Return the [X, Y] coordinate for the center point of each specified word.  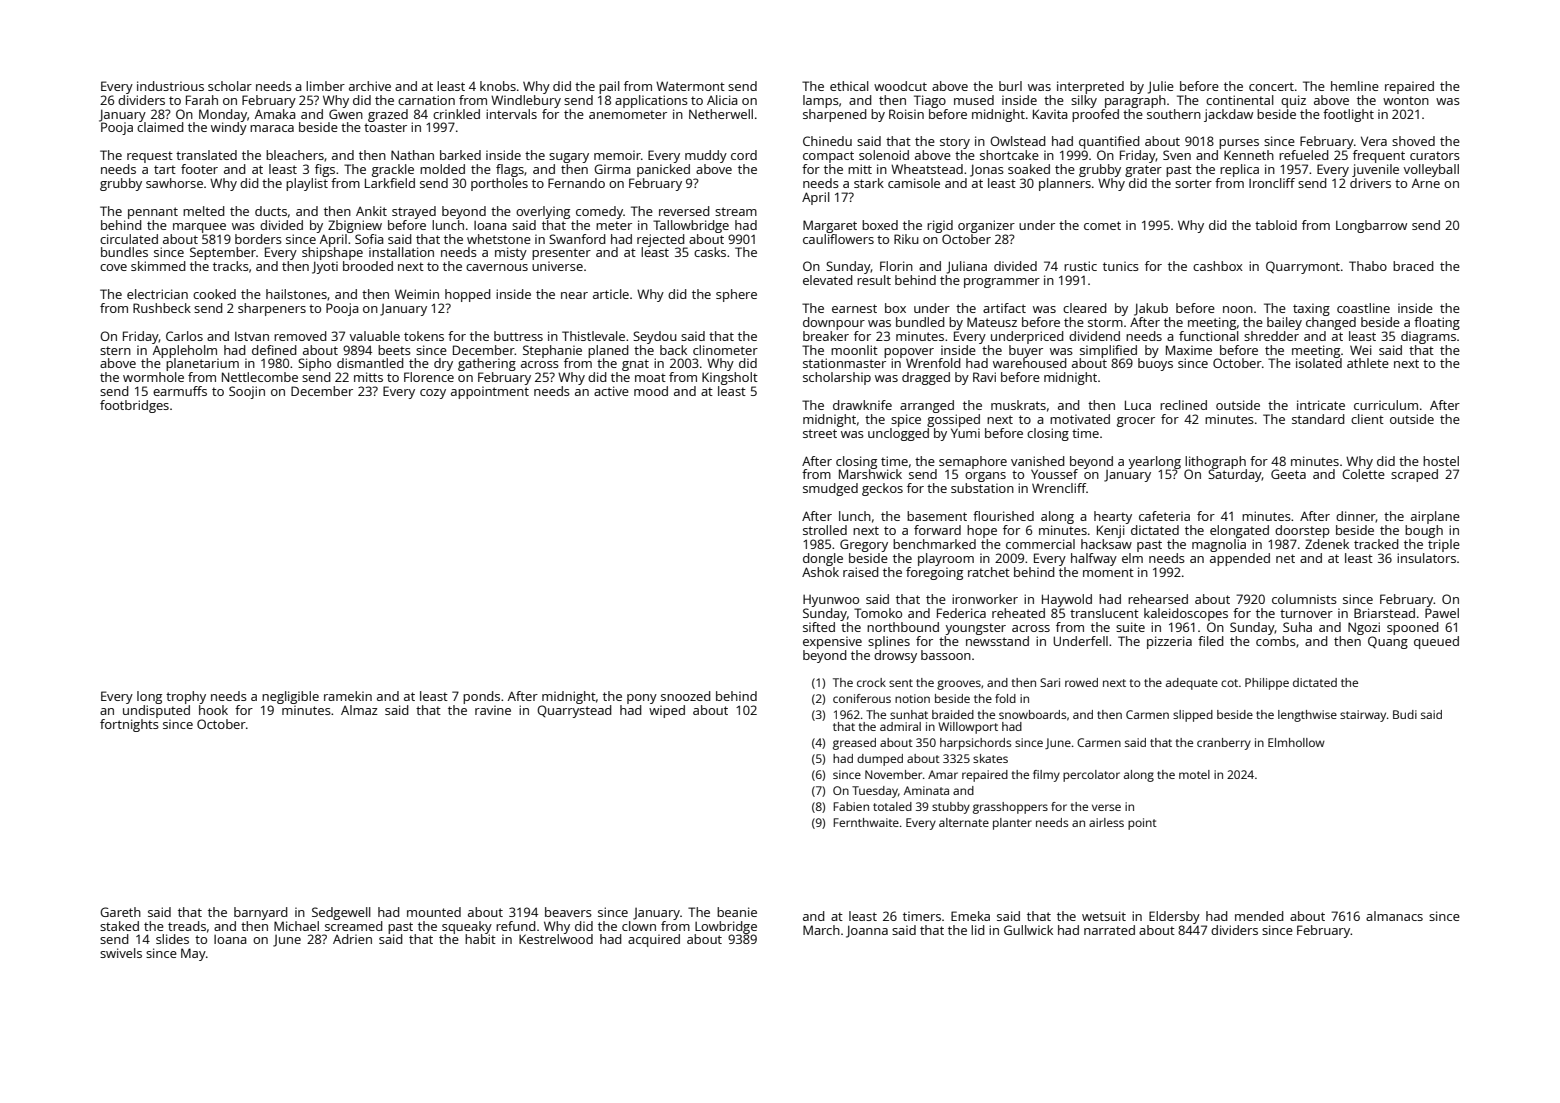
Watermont [690, 86]
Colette [1363, 474]
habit [480, 939]
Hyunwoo [831, 601]
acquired [654, 940]
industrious [170, 86]
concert [1271, 86]
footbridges [134, 406]
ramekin [348, 696]
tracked [1376, 544]
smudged [830, 489]
